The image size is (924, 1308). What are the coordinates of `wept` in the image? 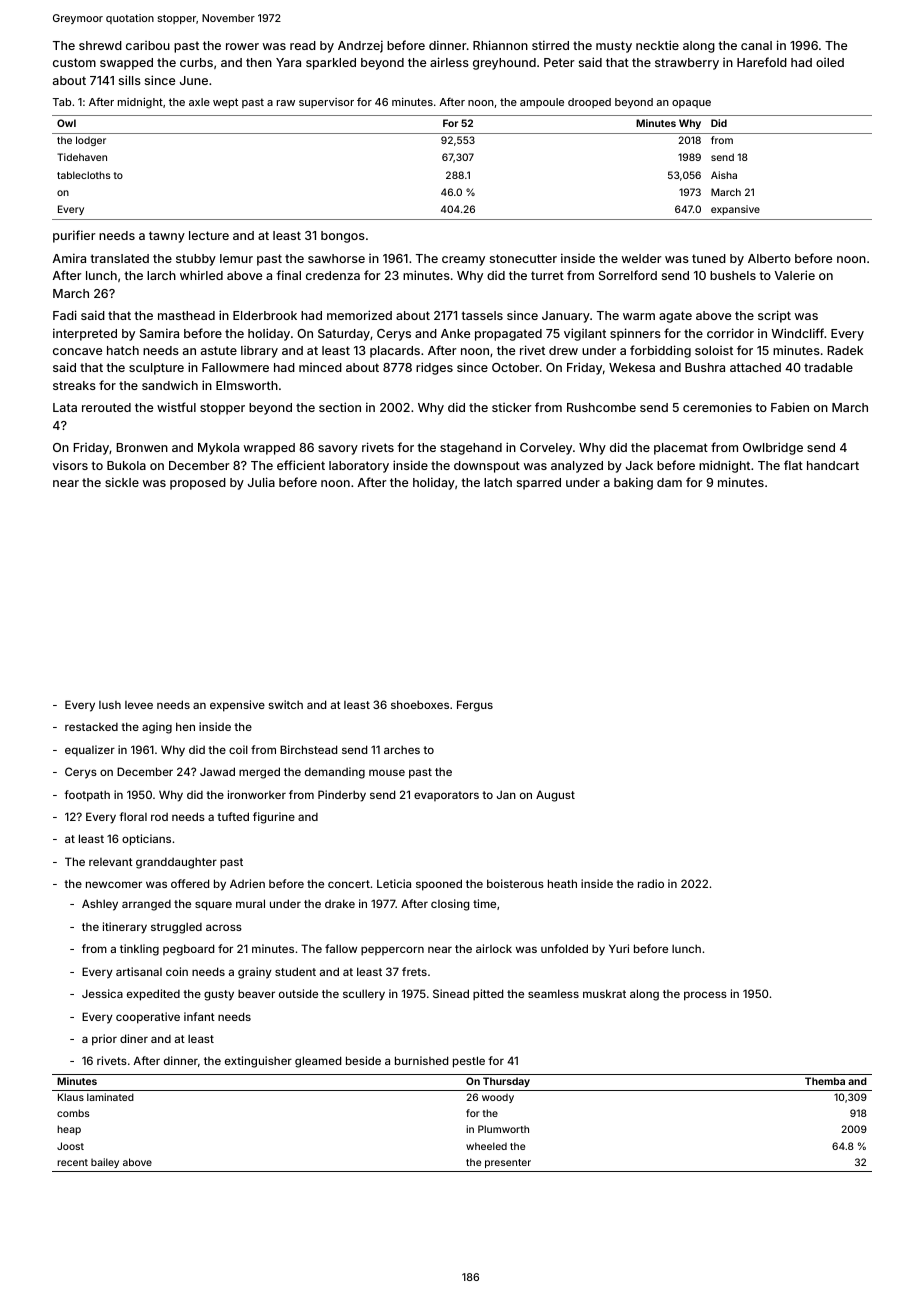 It's located at (225, 103).
